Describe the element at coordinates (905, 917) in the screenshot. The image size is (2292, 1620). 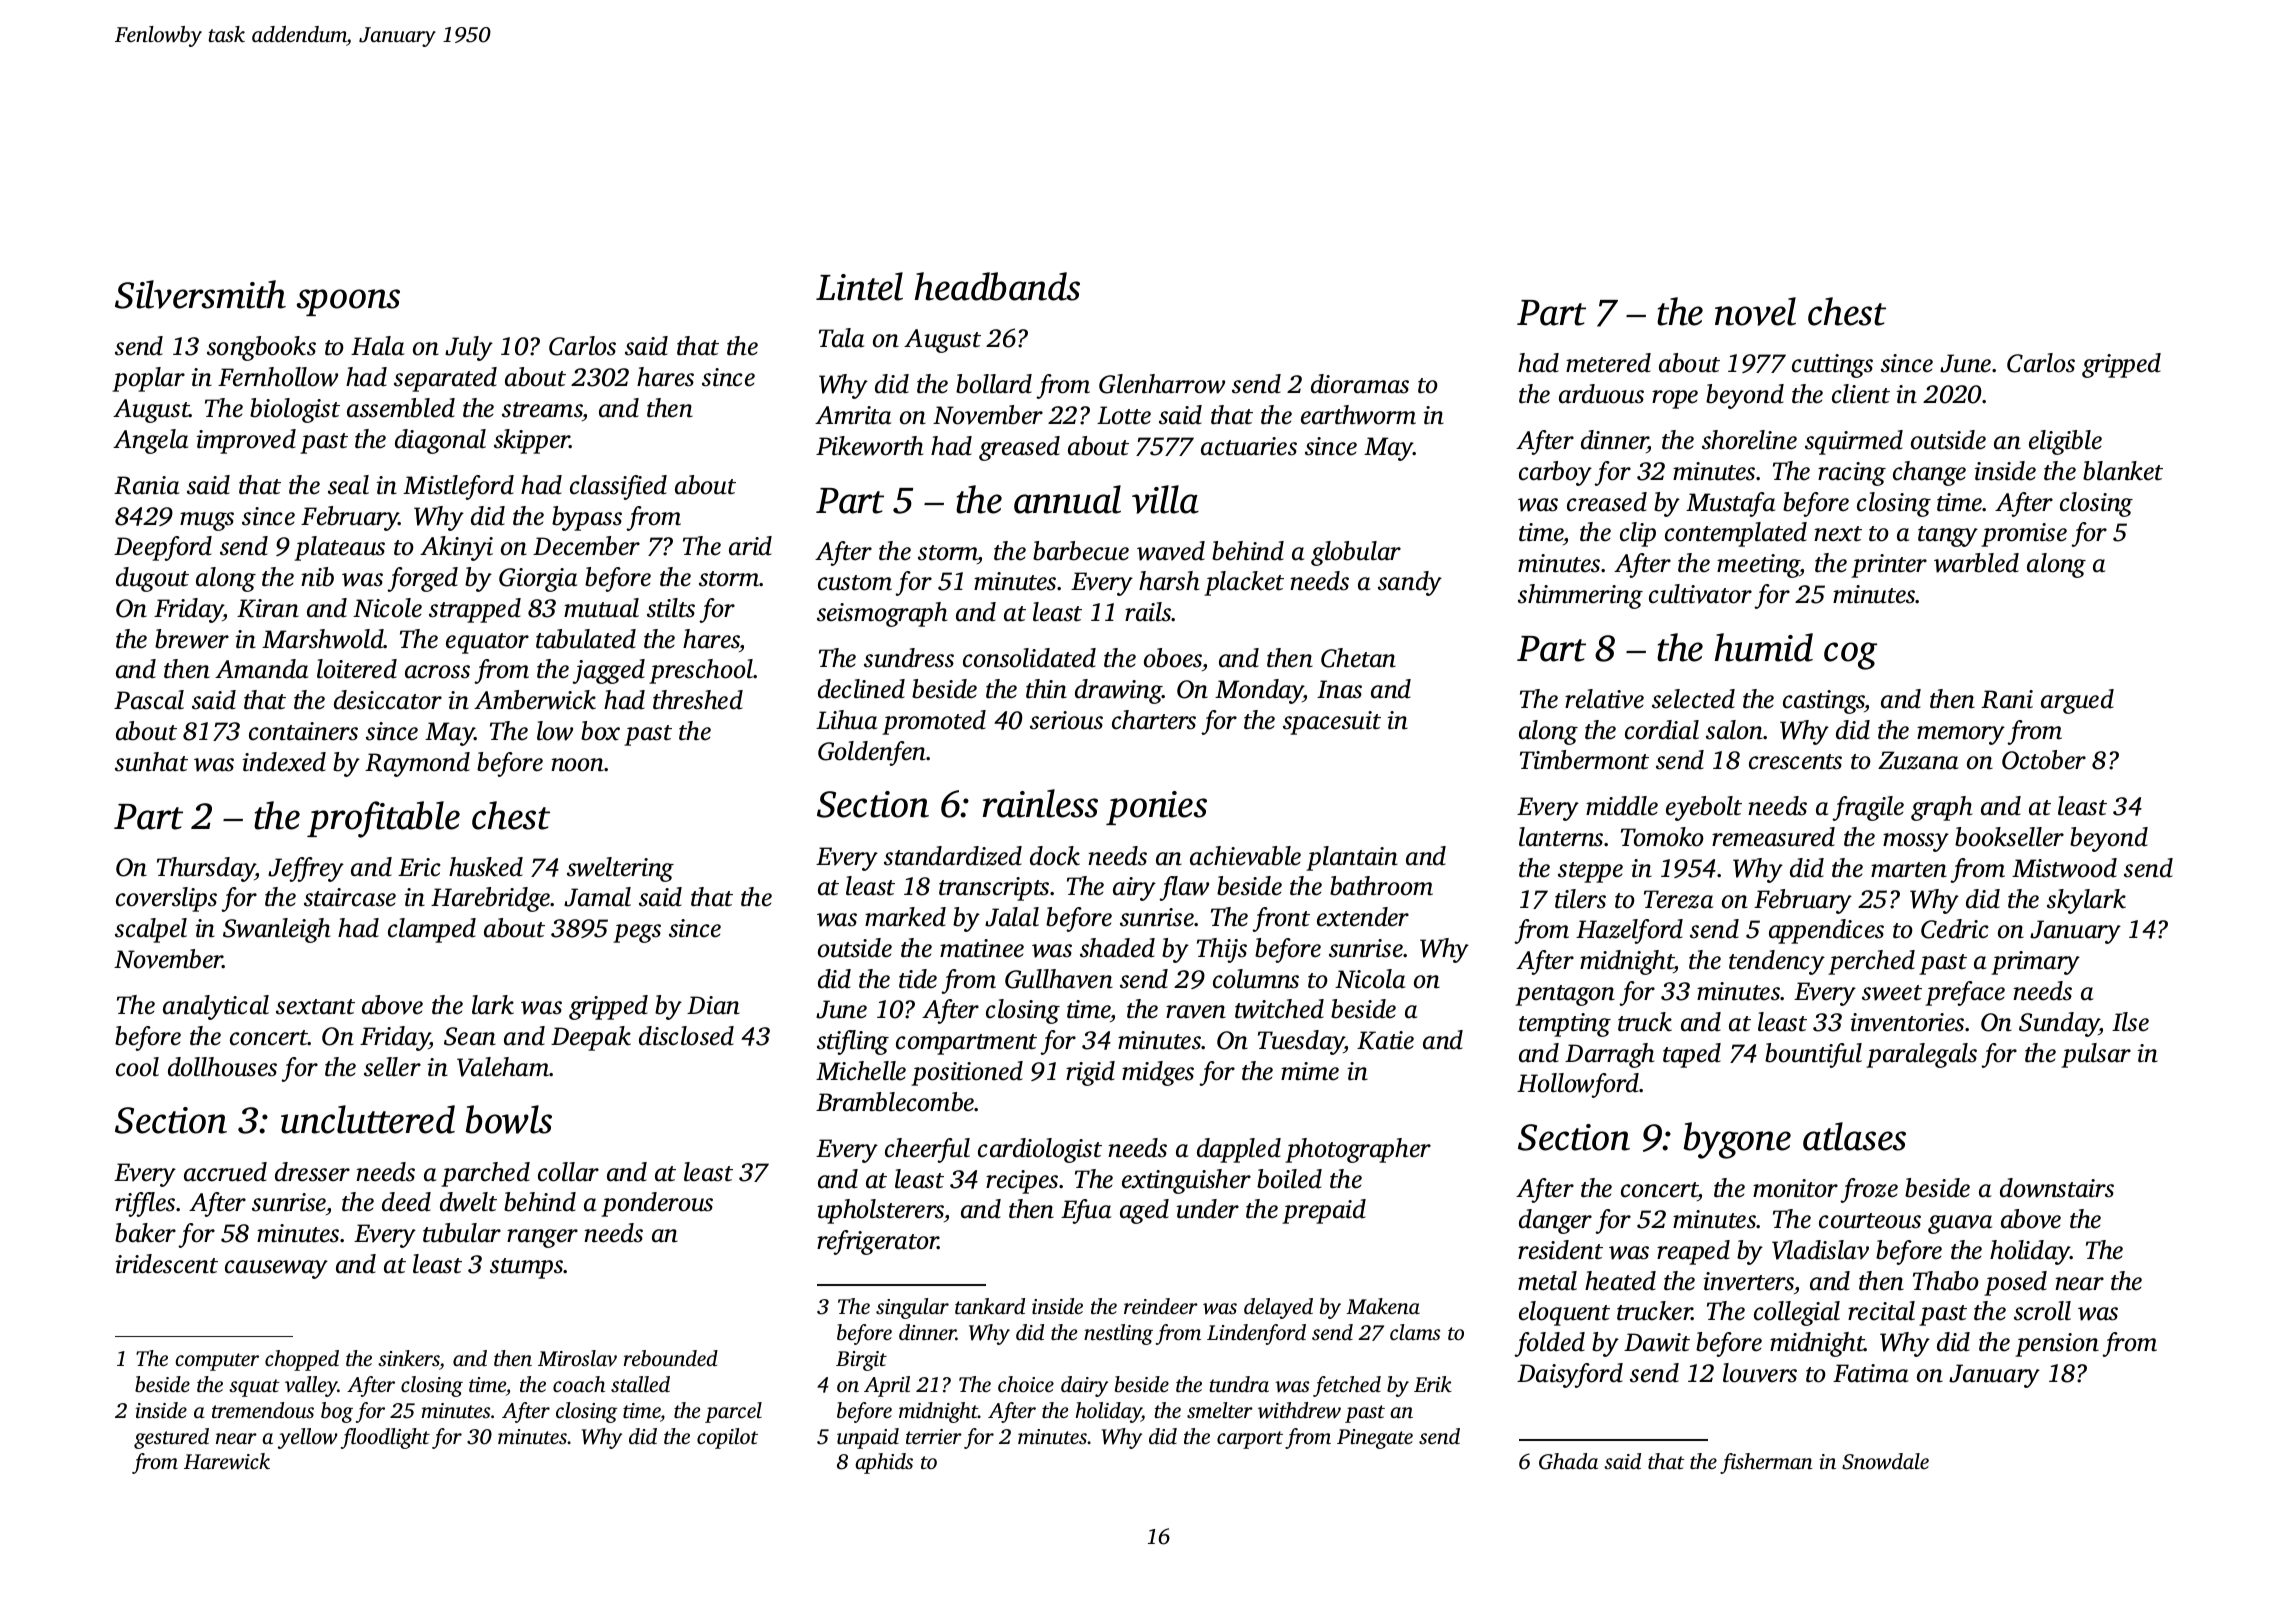
I see `marked` at that location.
